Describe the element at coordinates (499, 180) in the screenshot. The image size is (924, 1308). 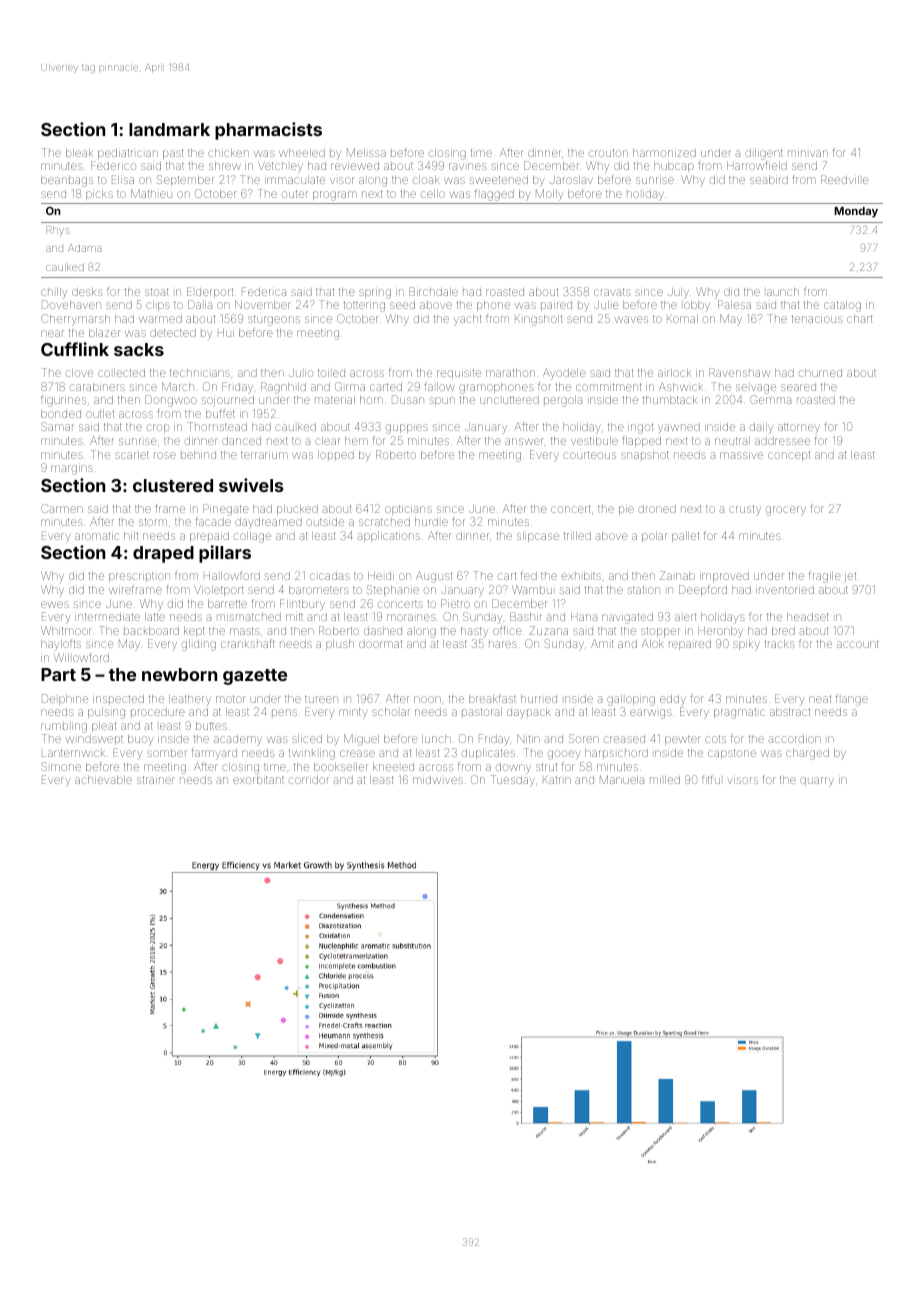
I see `sweetened` at that location.
